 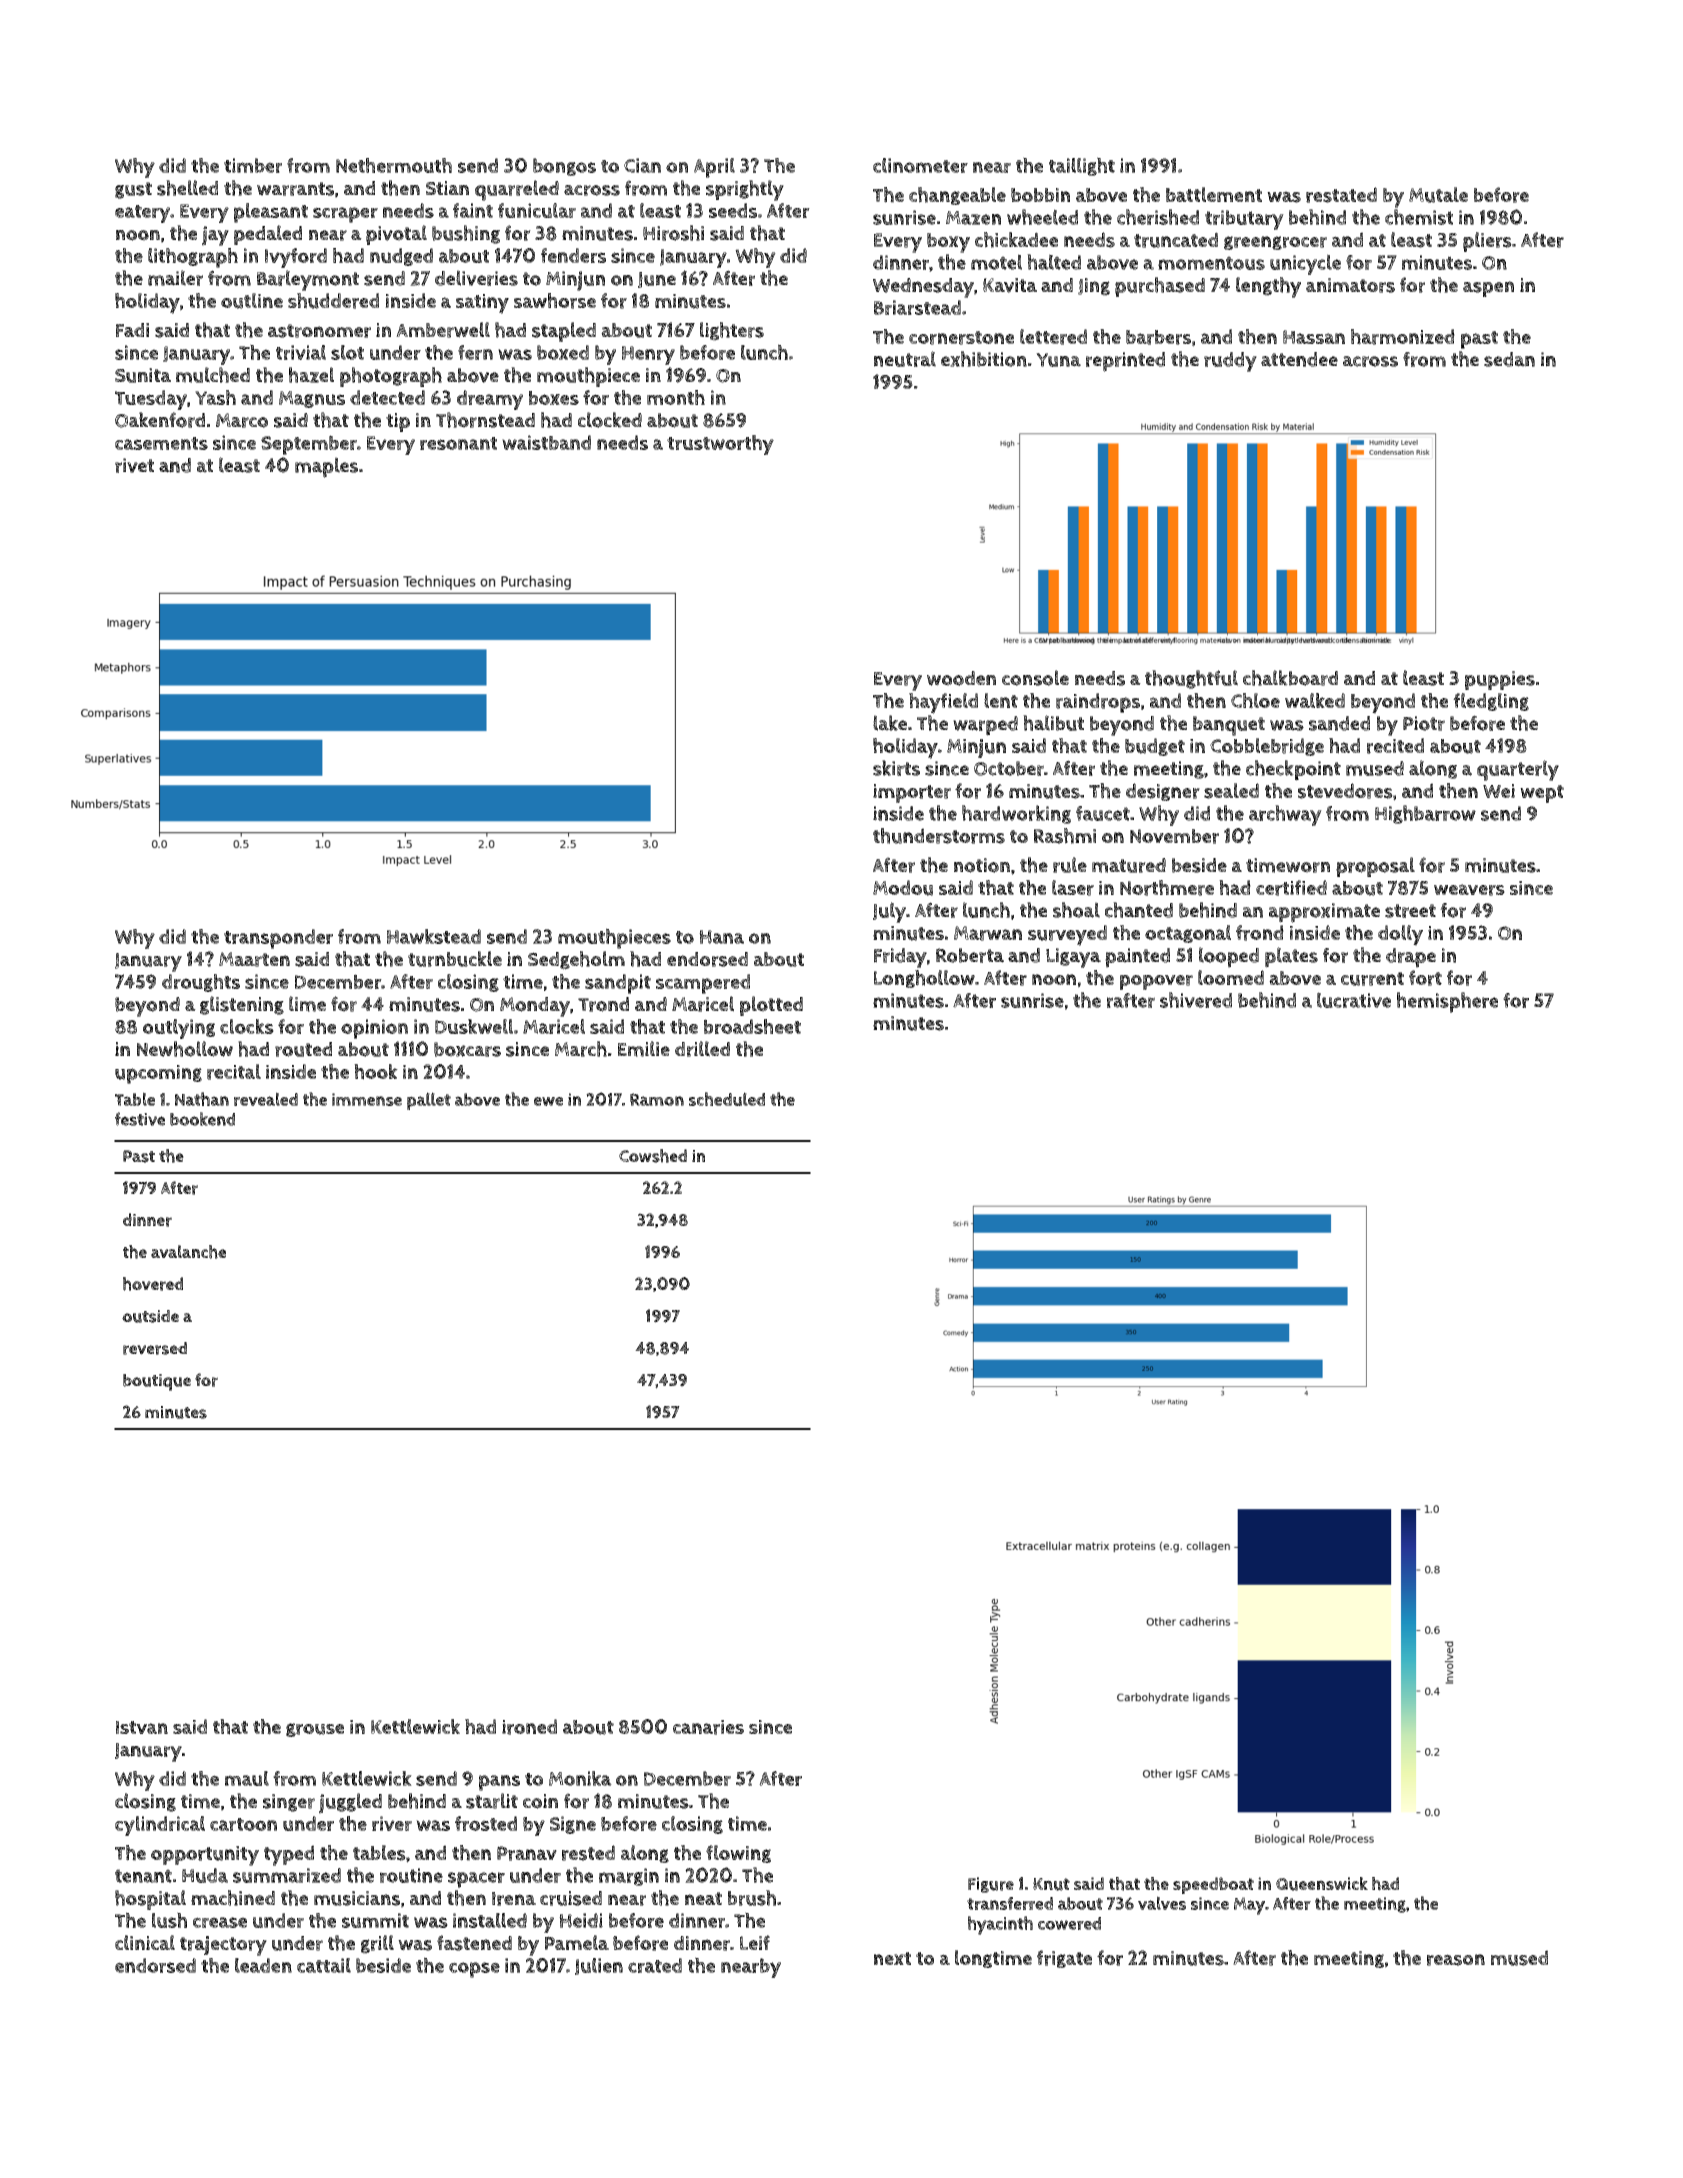 I want to click on Mutale, so click(x=1438, y=195).
